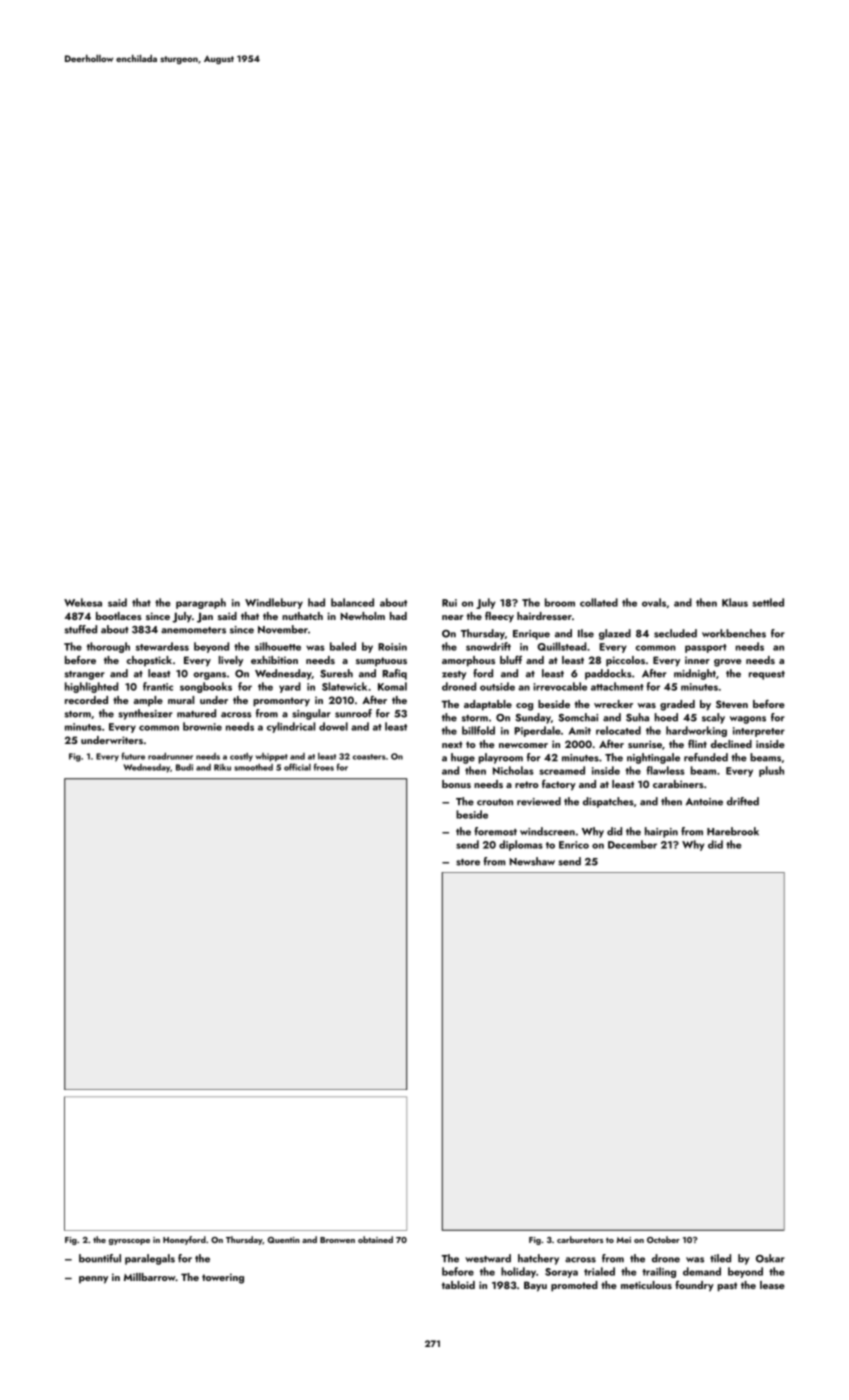  Describe the element at coordinates (83, 602) in the screenshot. I see `Wekesa` at that location.
